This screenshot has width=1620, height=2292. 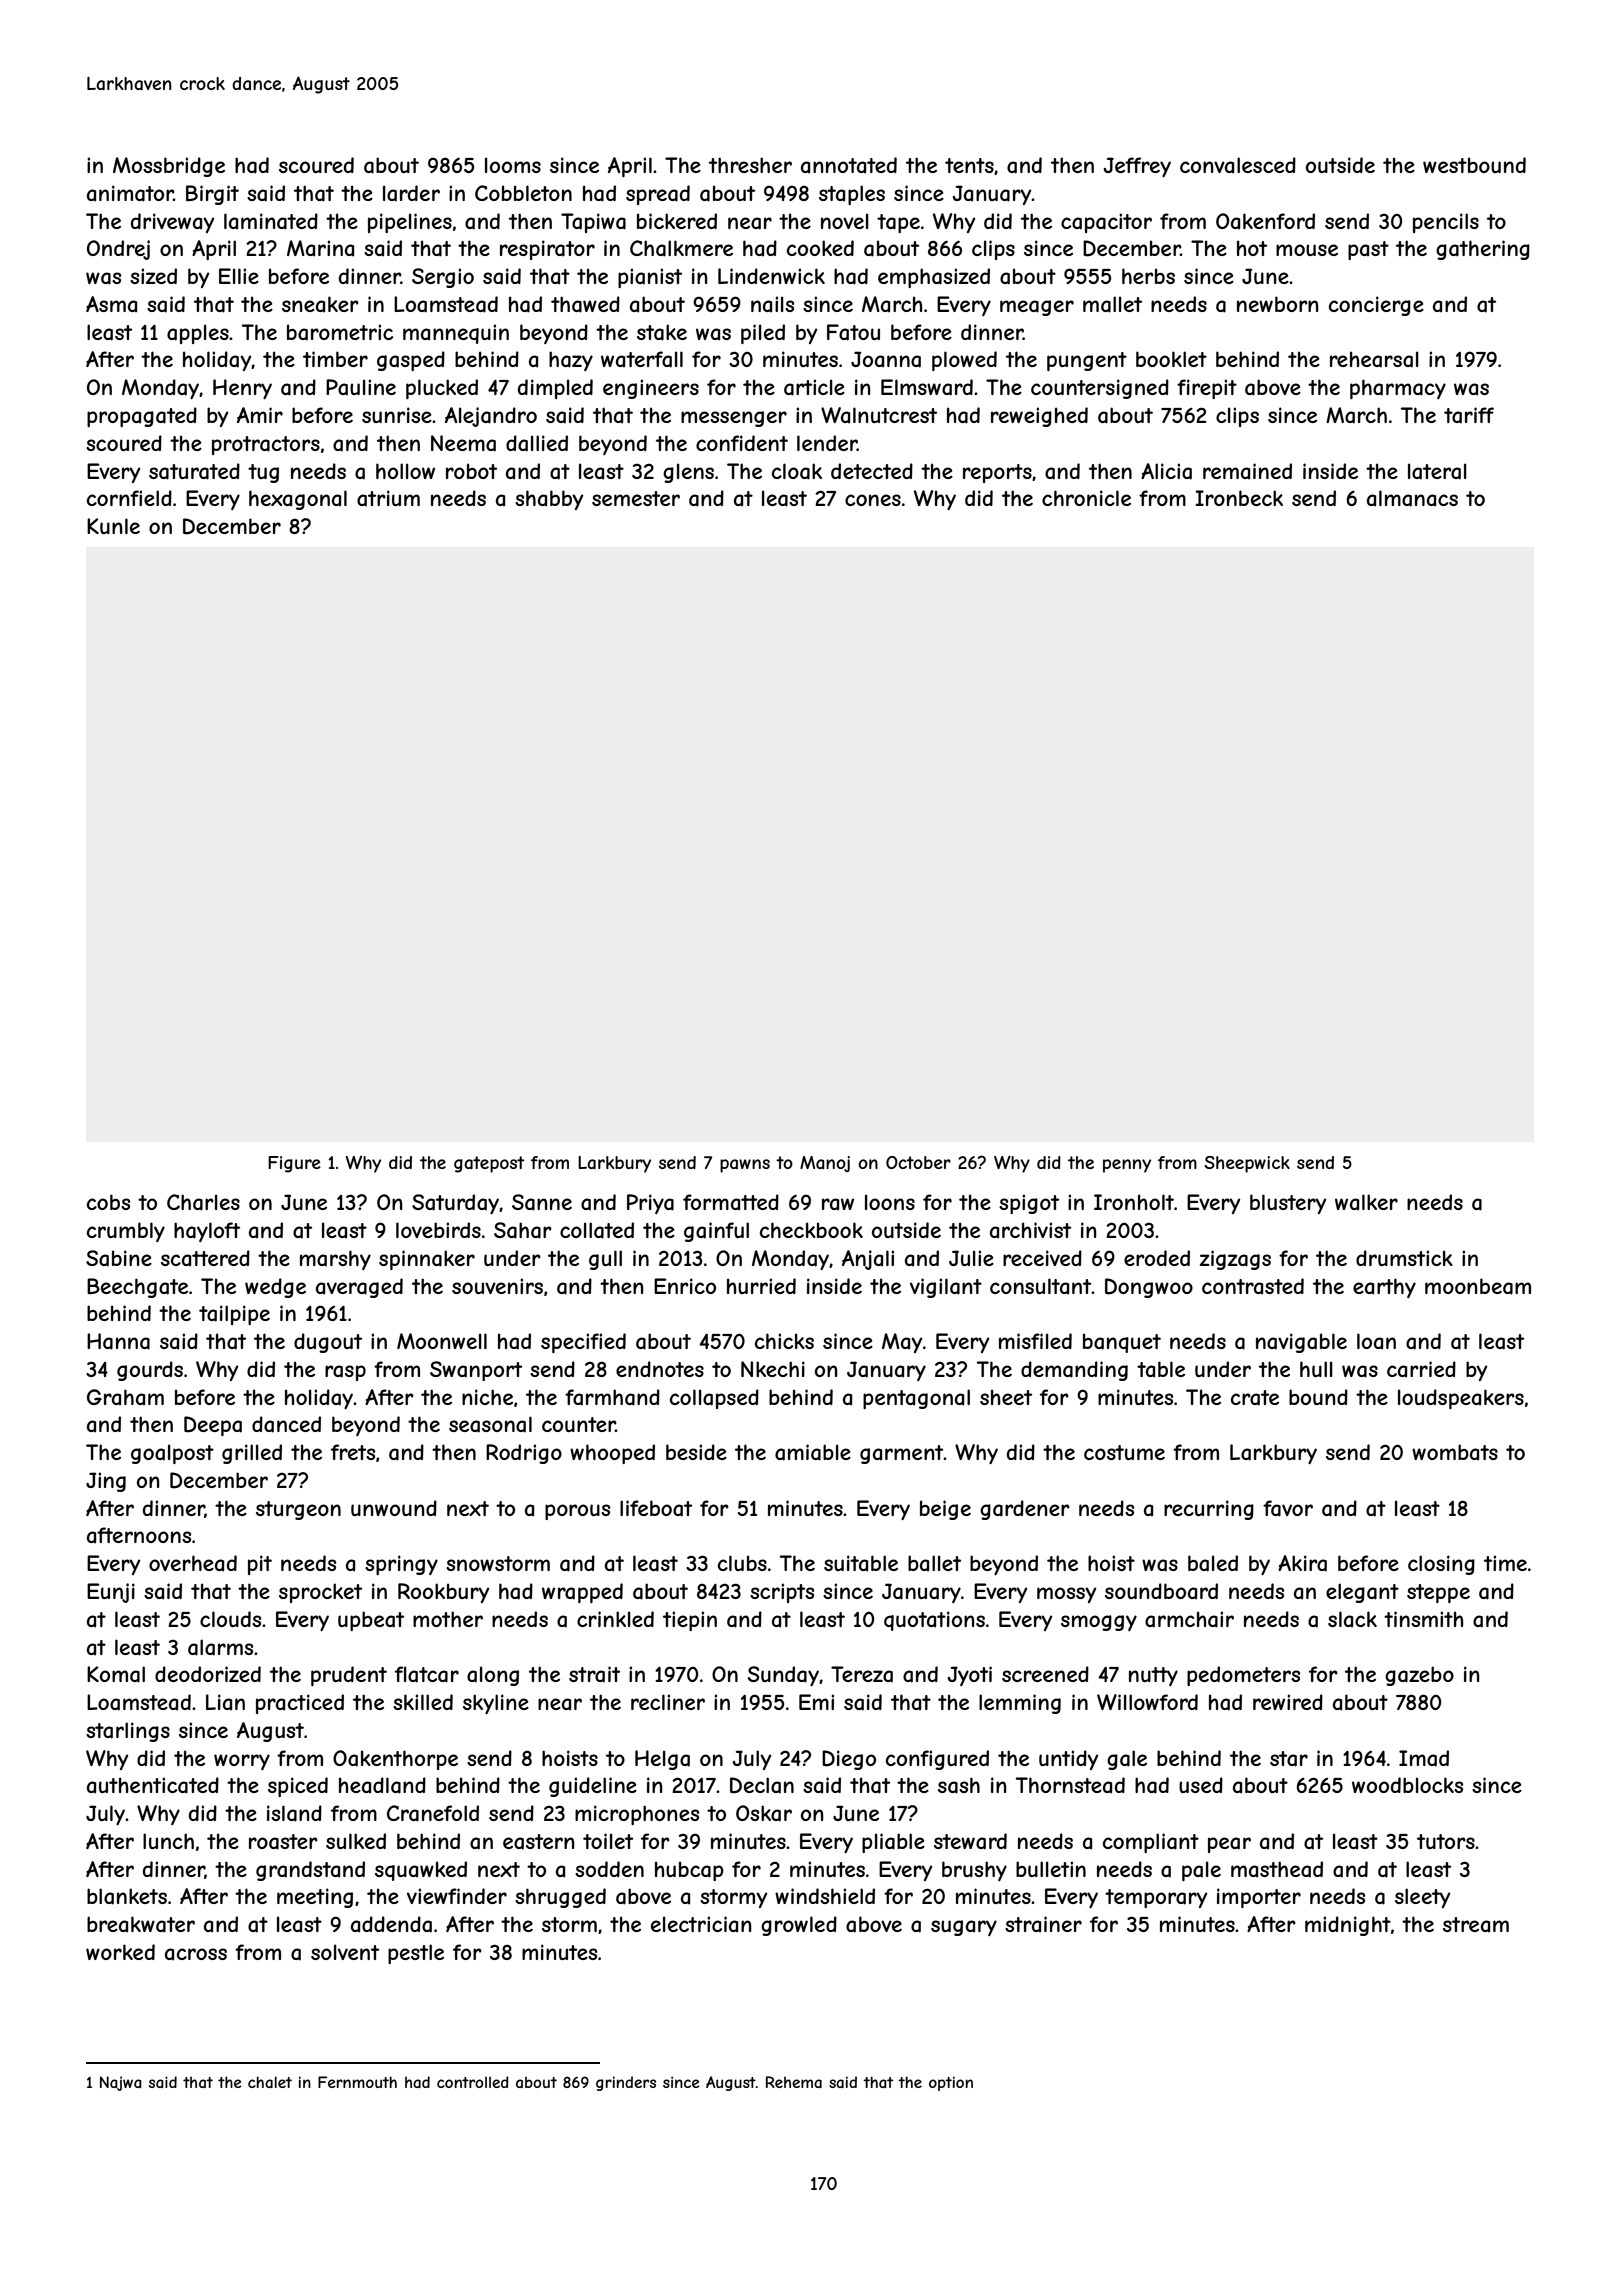 I want to click on thresher, so click(x=750, y=165).
